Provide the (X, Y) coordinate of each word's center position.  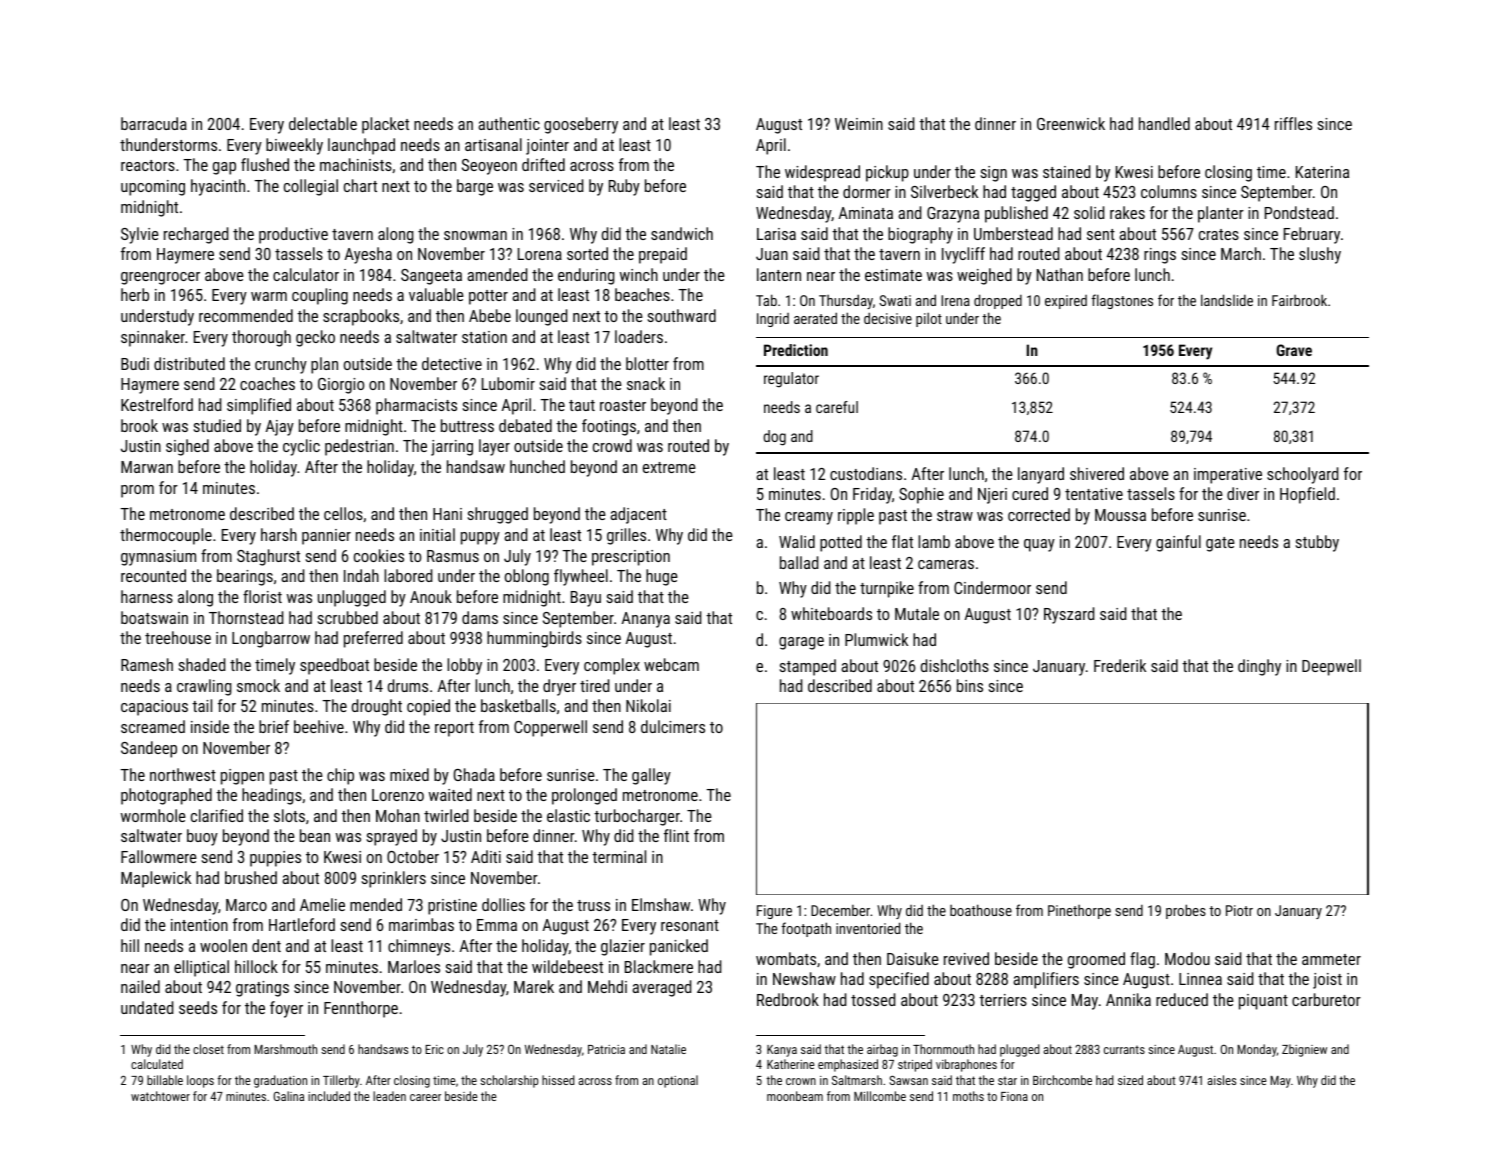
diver (1243, 493)
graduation (280, 1081)
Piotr (1239, 910)
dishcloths (955, 665)
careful (837, 407)
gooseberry (581, 125)
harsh (279, 534)
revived (966, 958)
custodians (866, 473)
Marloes (414, 966)
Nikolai (648, 705)
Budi (135, 363)
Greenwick (1071, 123)
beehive (319, 726)
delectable (323, 123)
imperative (1228, 476)
